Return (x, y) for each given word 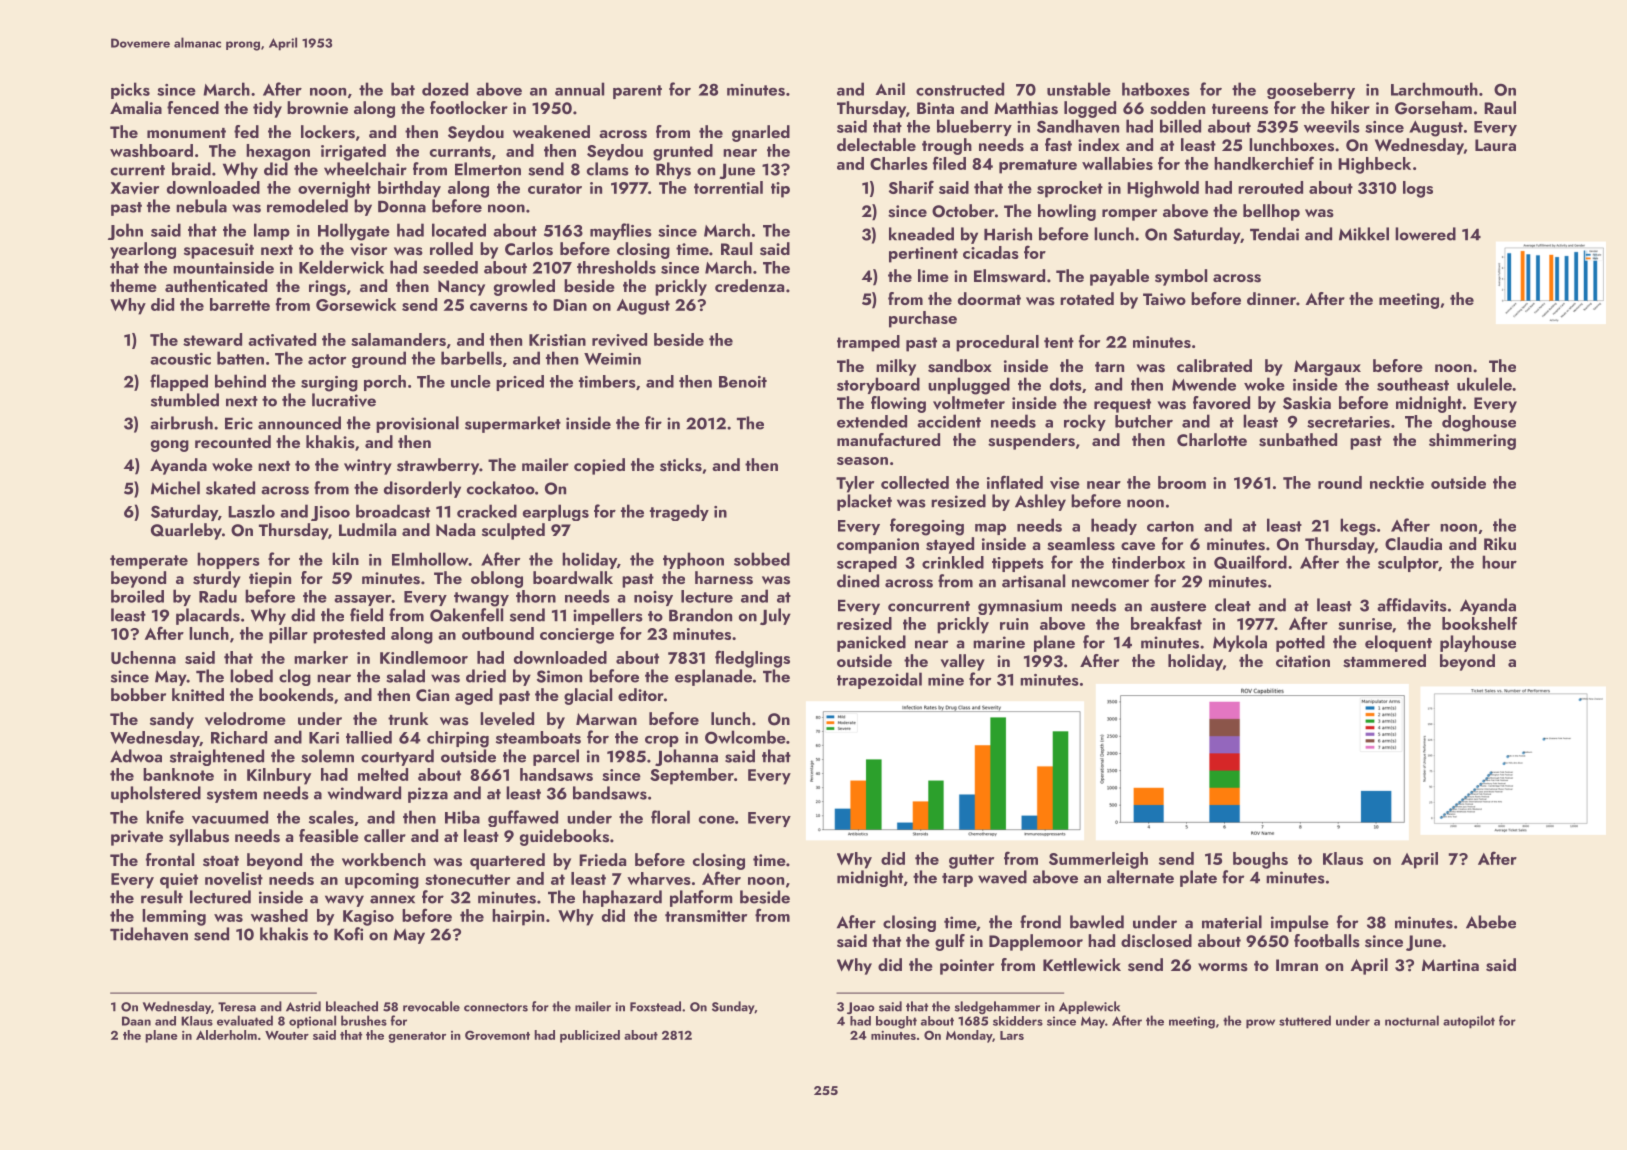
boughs (1260, 860)
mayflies (621, 231)
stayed (950, 545)
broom (1182, 482)
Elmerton (488, 169)
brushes (364, 1020)
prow (1260, 1024)
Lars (1012, 1035)
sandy (172, 720)
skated (230, 488)
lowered (1425, 234)
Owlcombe (745, 737)
